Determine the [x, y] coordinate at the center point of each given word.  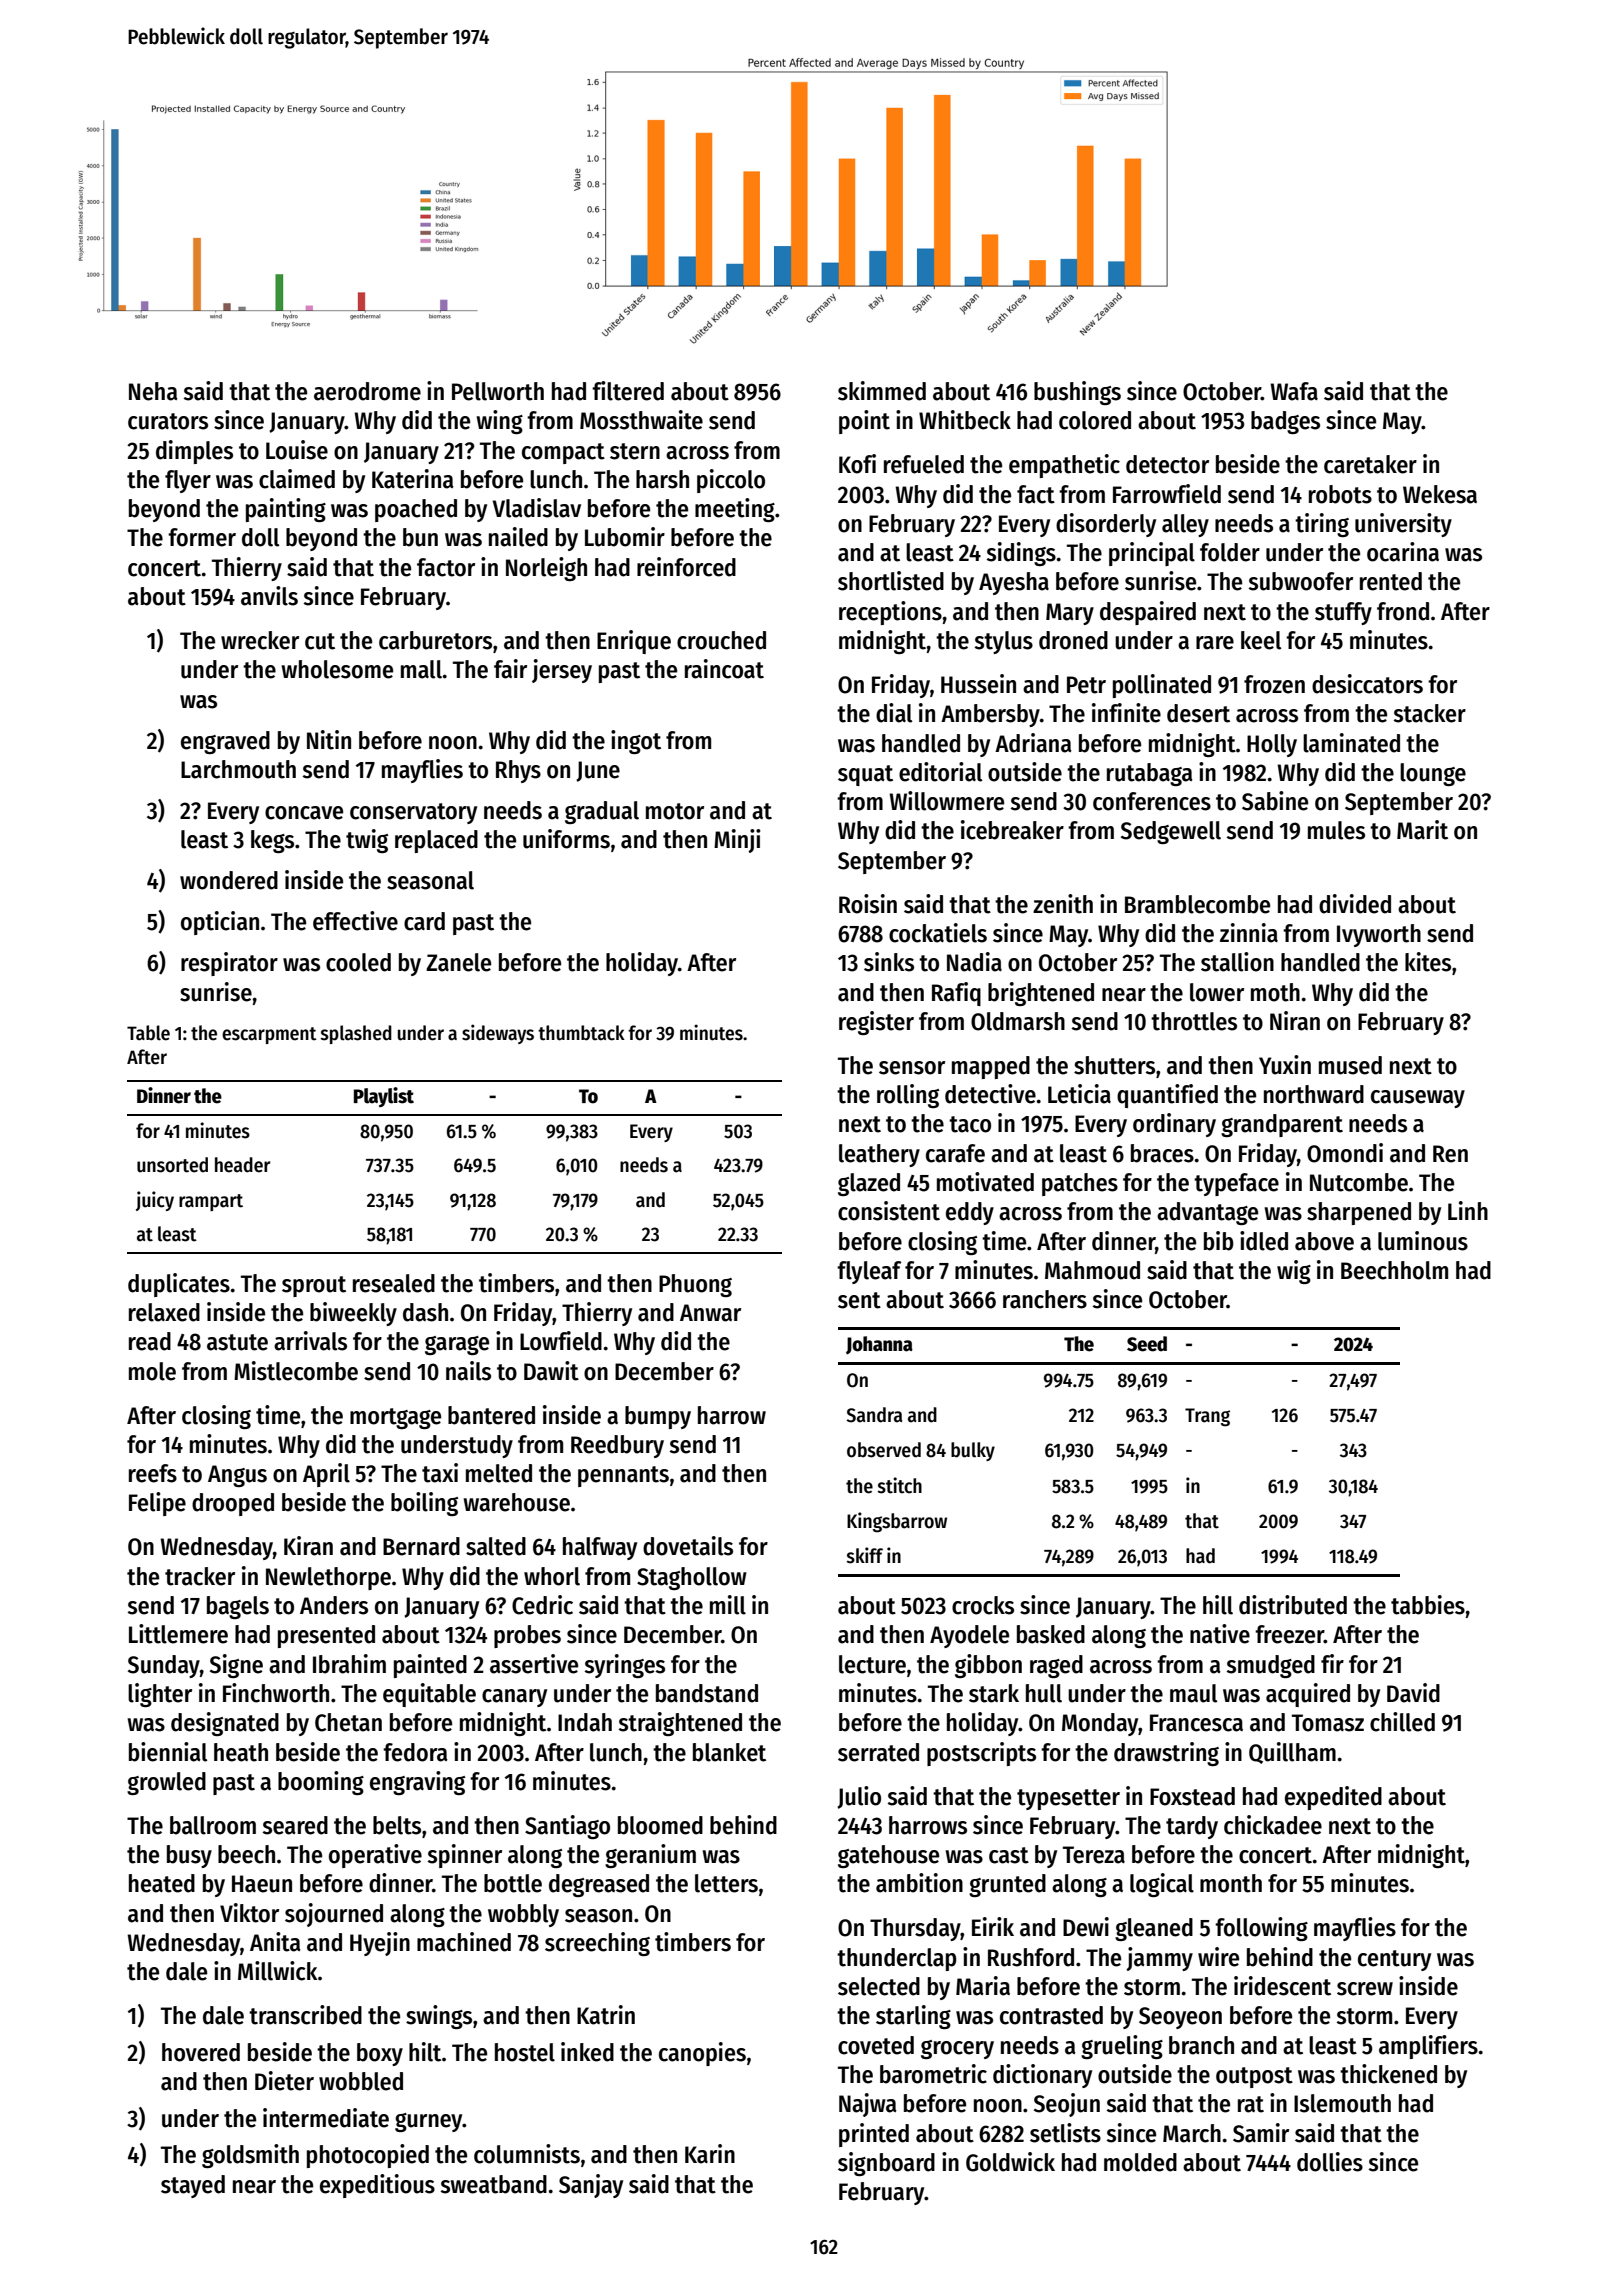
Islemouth [1342, 2103]
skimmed [882, 391]
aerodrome [367, 391]
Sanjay [591, 2186]
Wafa [1294, 391]
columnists [527, 2154]
